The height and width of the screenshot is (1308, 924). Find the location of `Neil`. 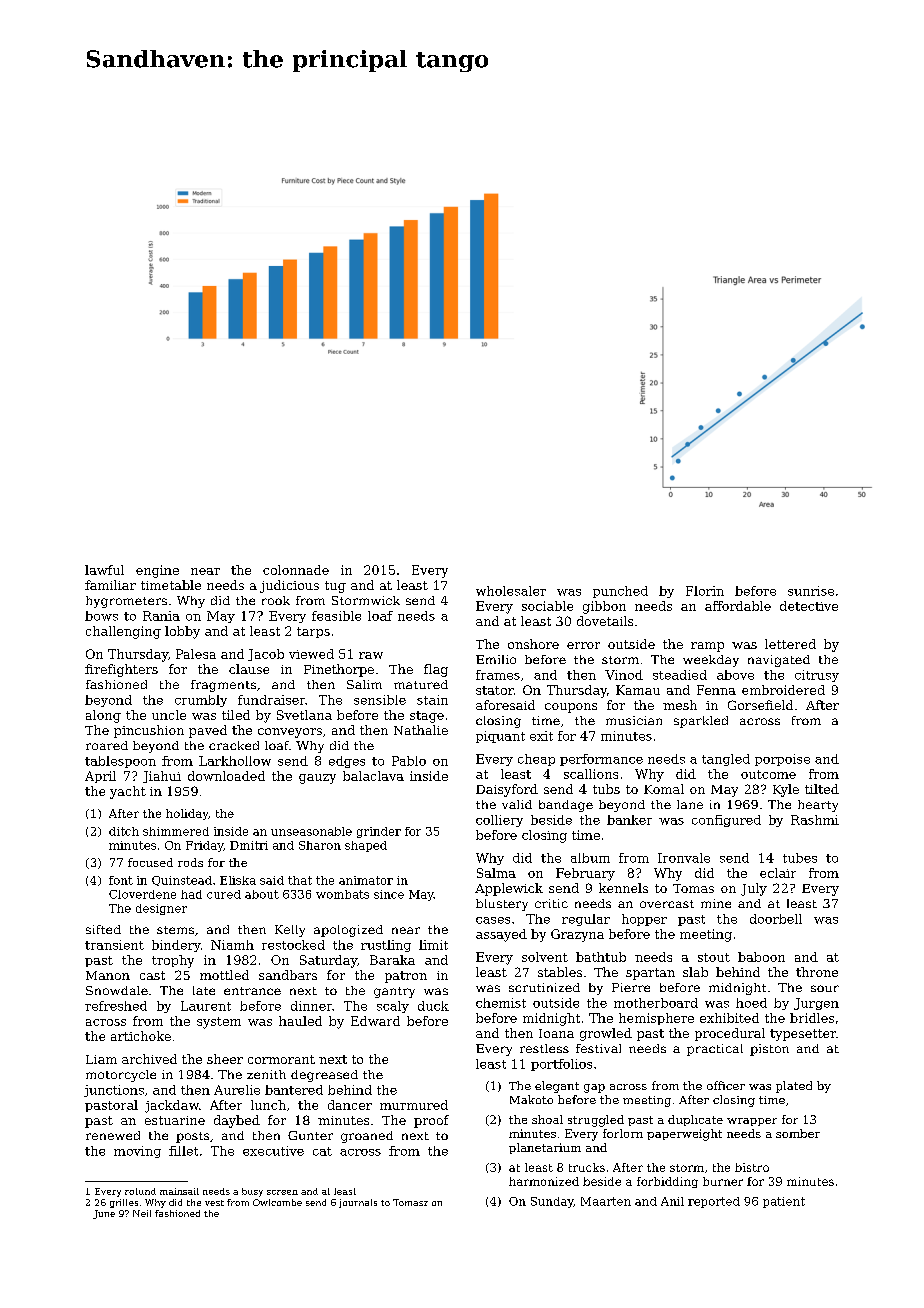

Neil is located at coordinates (142, 1213).
